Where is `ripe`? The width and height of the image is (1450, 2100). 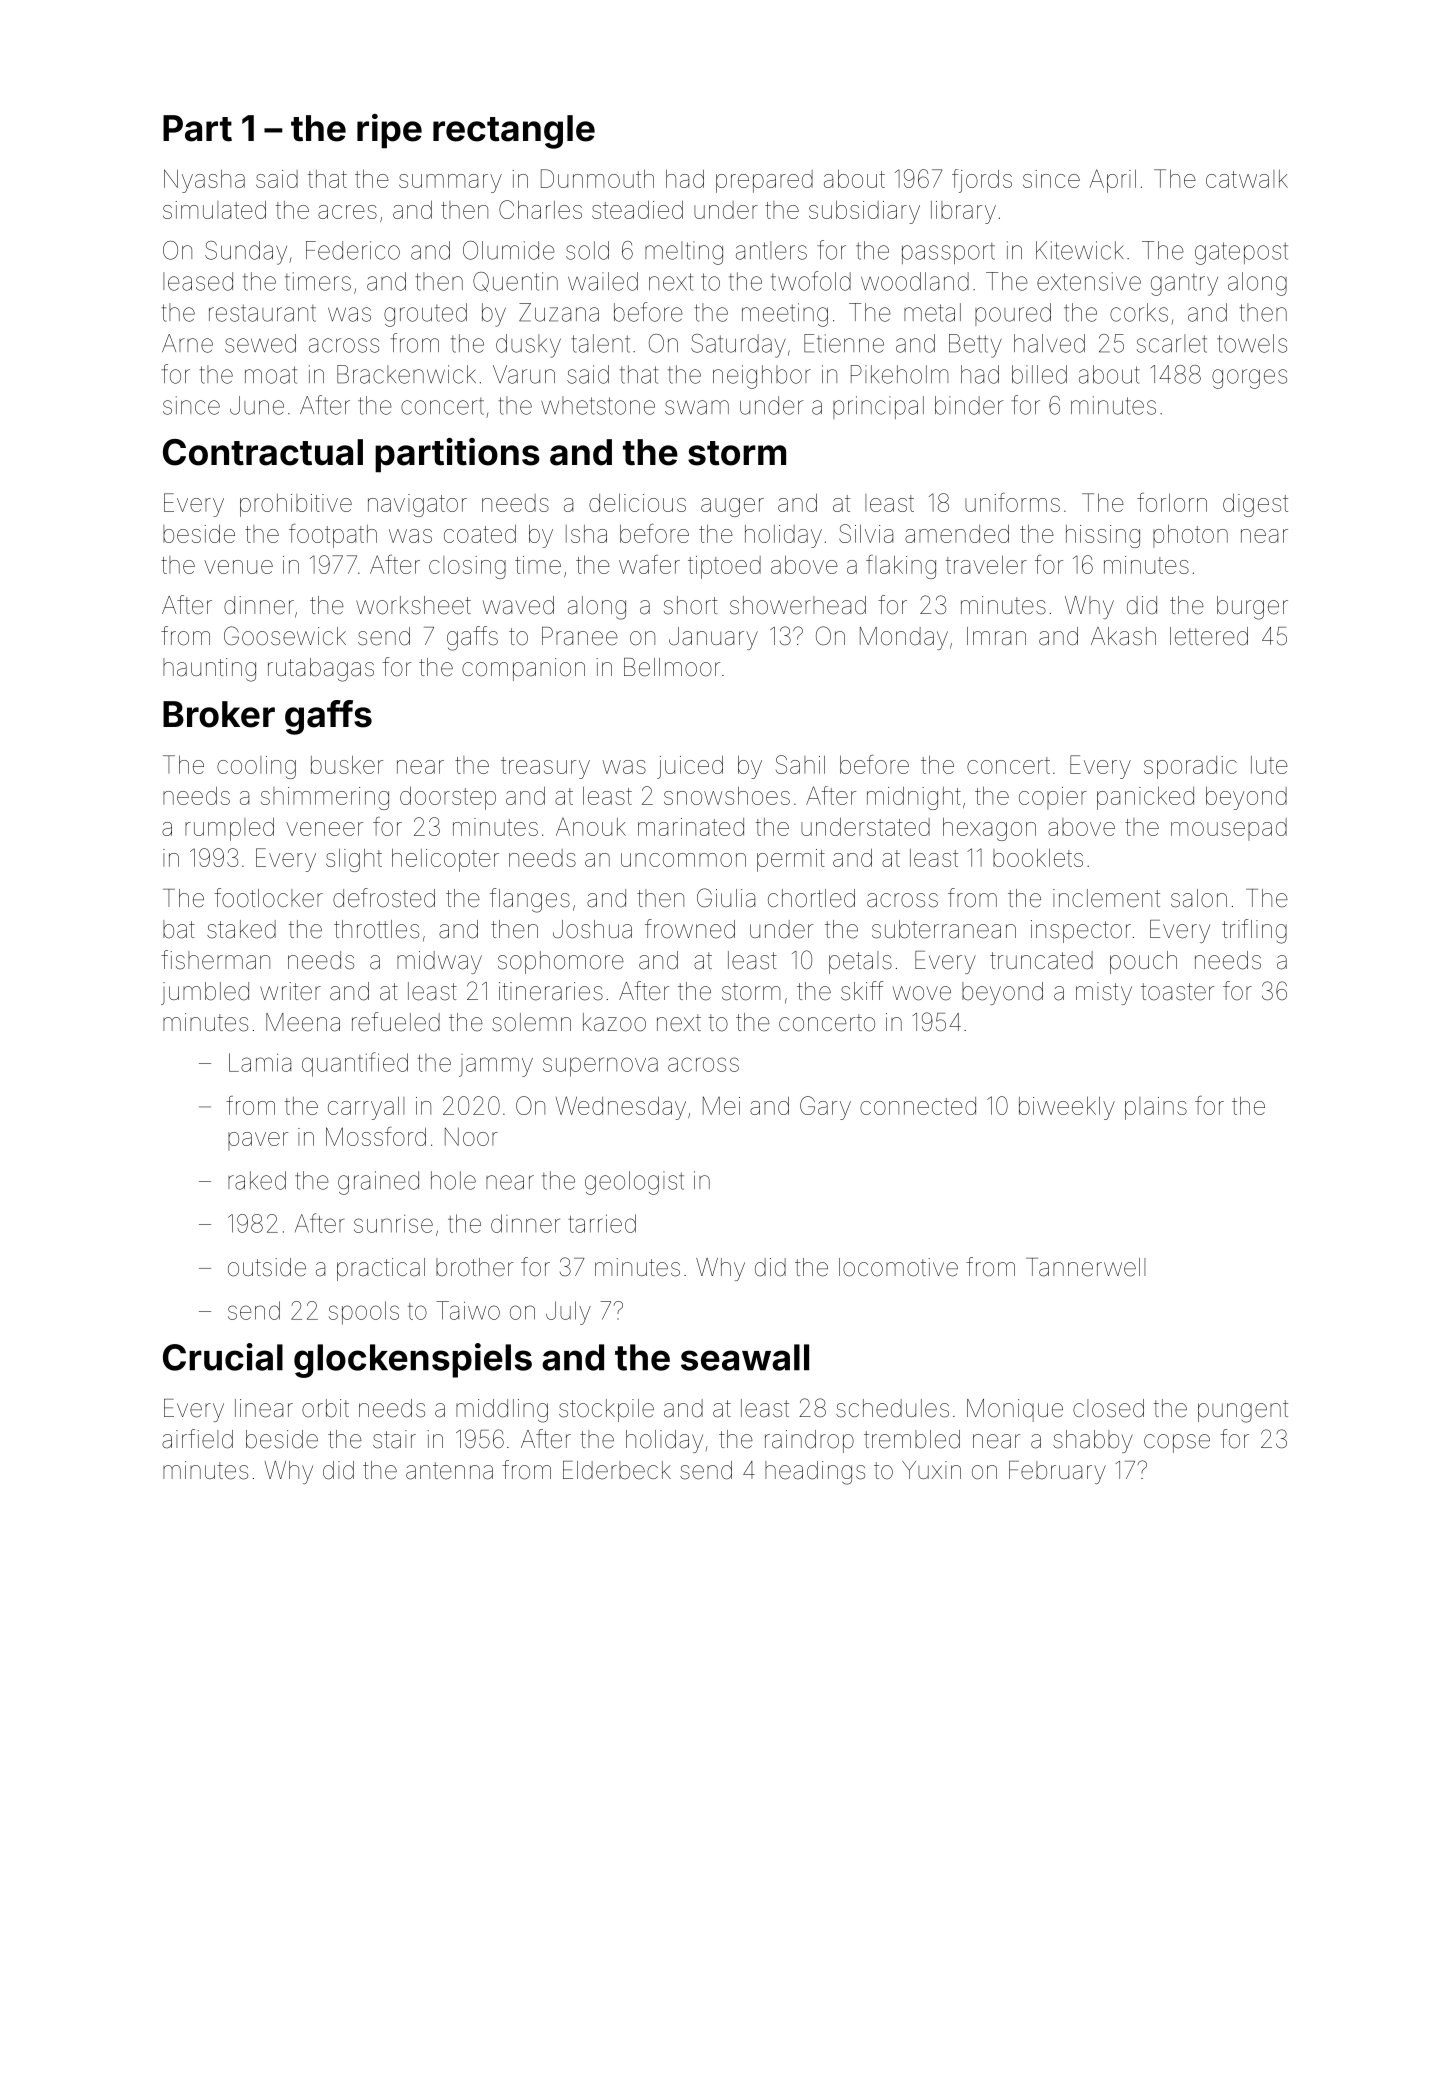
ripe is located at coordinates (389, 131).
